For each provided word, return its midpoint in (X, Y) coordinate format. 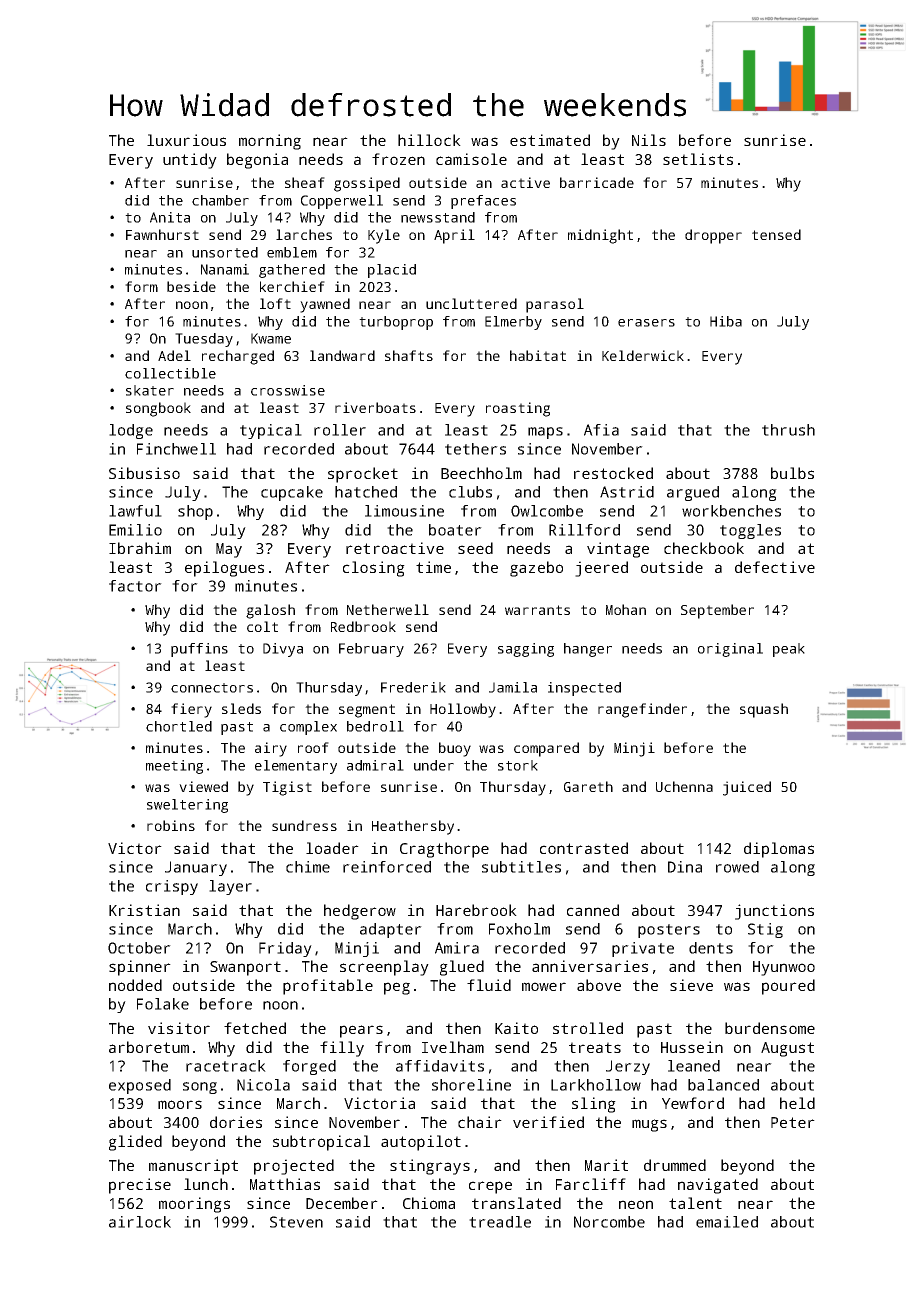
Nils (649, 140)
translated (516, 1203)
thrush (788, 430)
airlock (140, 1222)
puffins (199, 650)
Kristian (144, 910)
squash (764, 710)
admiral (375, 765)
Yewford (693, 1103)
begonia (257, 161)
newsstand (438, 217)
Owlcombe (547, 511)
